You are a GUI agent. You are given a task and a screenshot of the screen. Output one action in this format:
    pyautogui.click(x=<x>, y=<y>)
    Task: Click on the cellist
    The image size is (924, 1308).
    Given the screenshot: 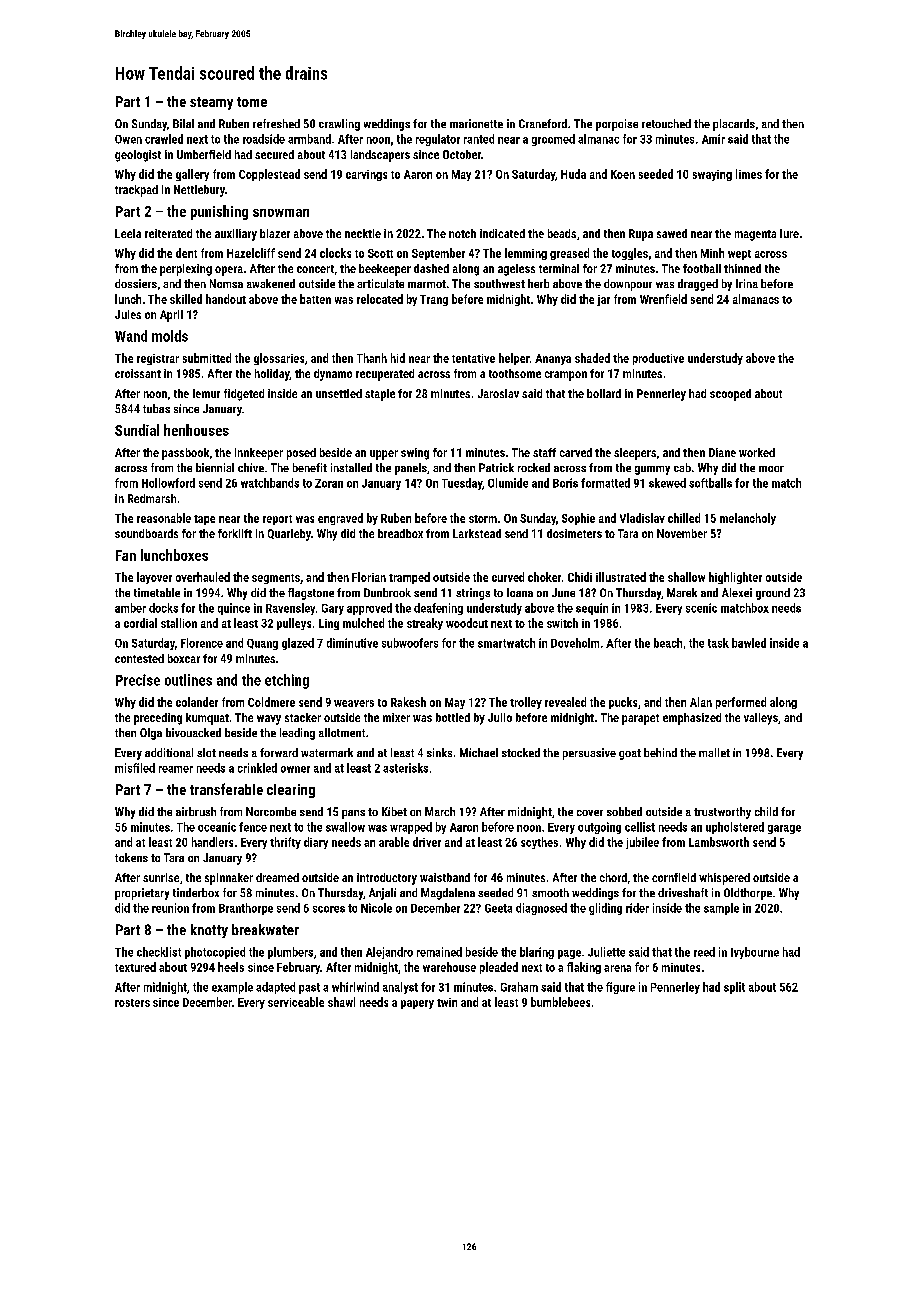 What is the action you would take?
    pyautogui.click(x=640, y=827)
